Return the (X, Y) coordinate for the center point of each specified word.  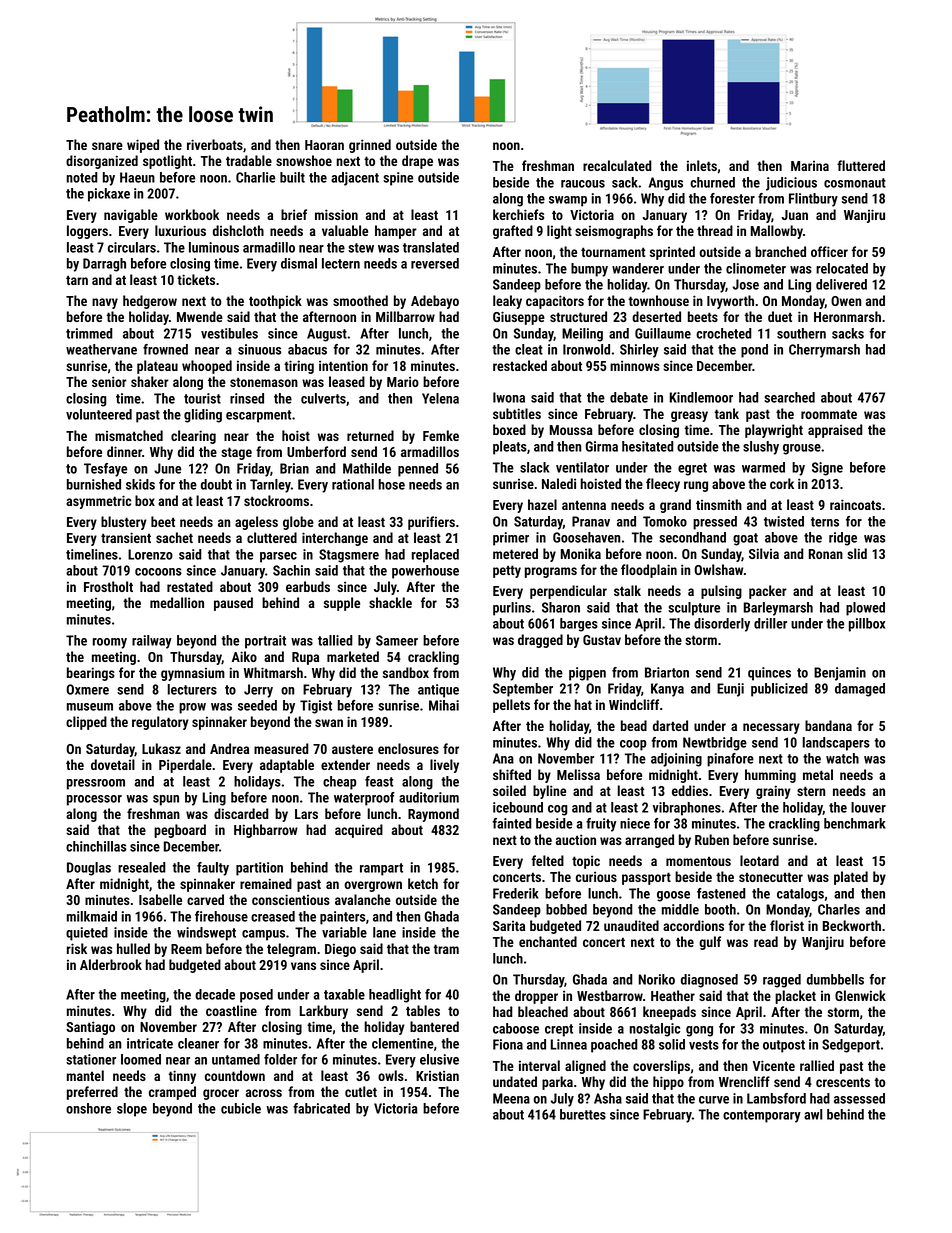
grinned (370, 146)
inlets (702, 165)
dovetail (113, 764)
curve (714, 1100)
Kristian (437, 1075)
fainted (512, 823)
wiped (143, 146)
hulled (133, 948)
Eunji (730, 690)
